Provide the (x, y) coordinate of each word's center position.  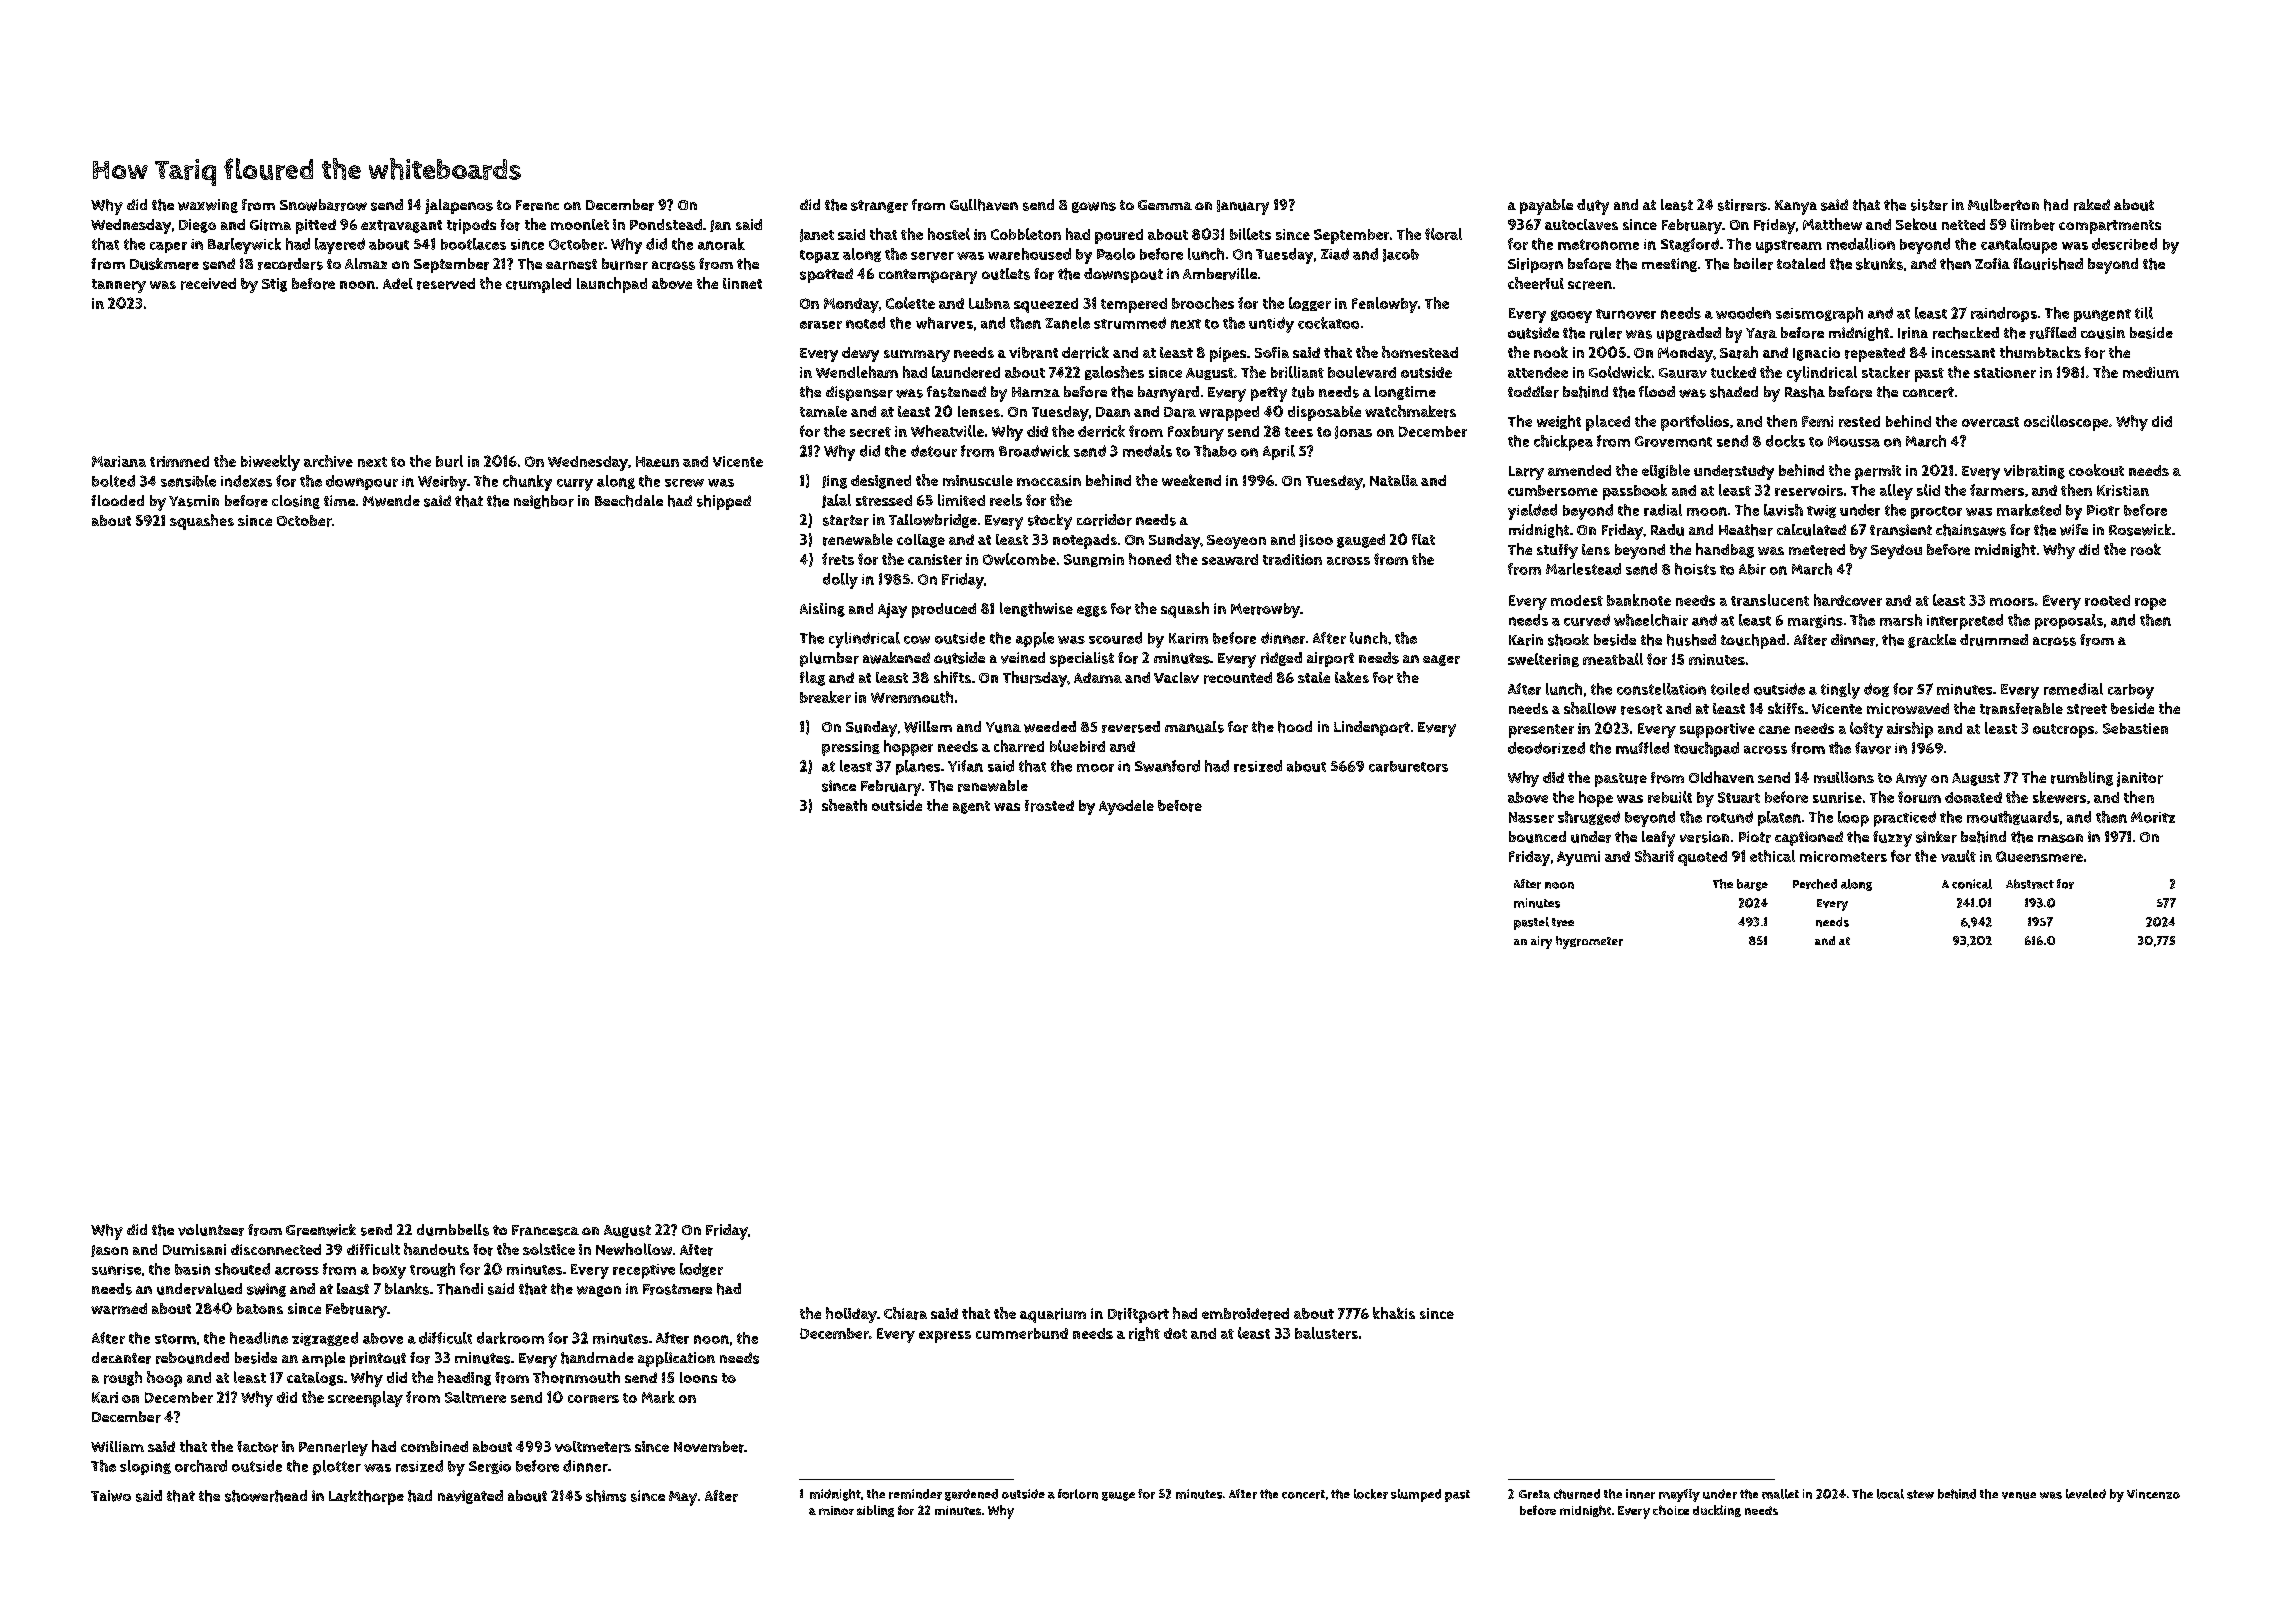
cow (917, 640)
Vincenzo (2153, 1494)
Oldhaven (1721, 777)
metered (1817, 550)
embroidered (1245, 1314)
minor (836, 1510)
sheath (844, 805)
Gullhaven (984, 205)
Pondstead (666, 224)
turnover (1626, 314)
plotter (337, 1467)
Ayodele (1126, 807)
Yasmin (194, 501)
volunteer (211, 1230)
